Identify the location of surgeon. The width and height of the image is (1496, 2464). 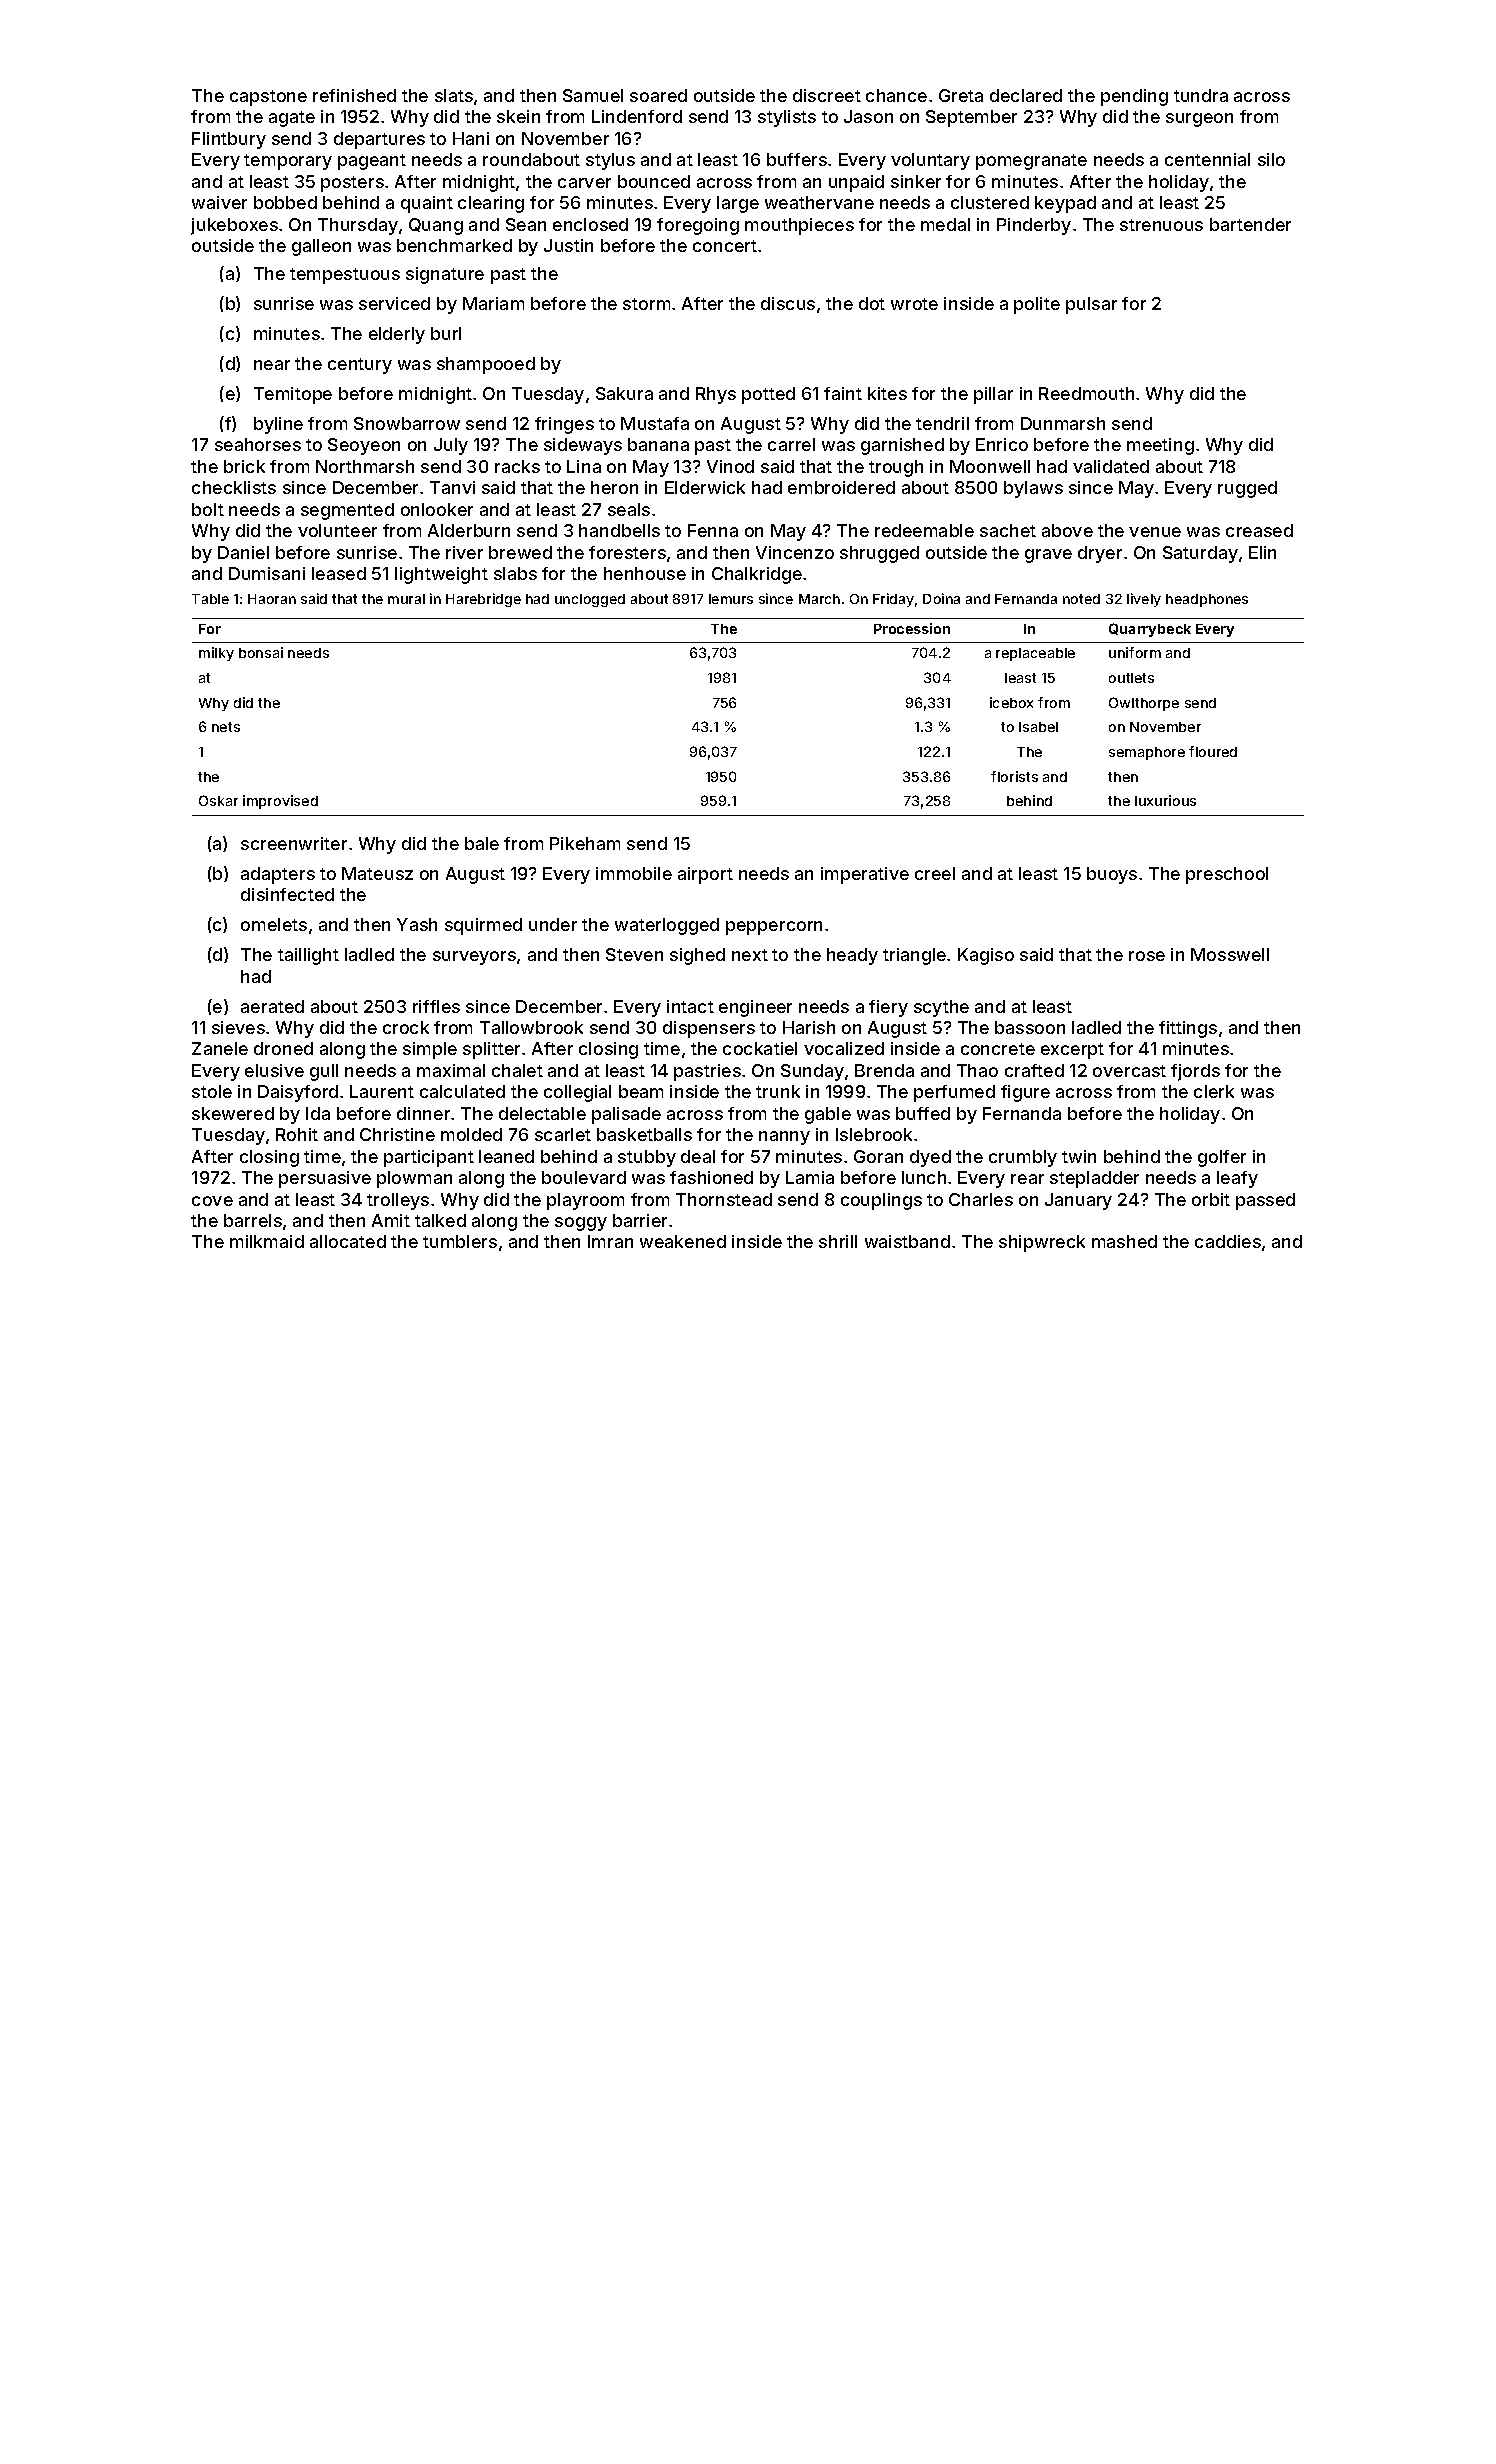
(1199, 120).
